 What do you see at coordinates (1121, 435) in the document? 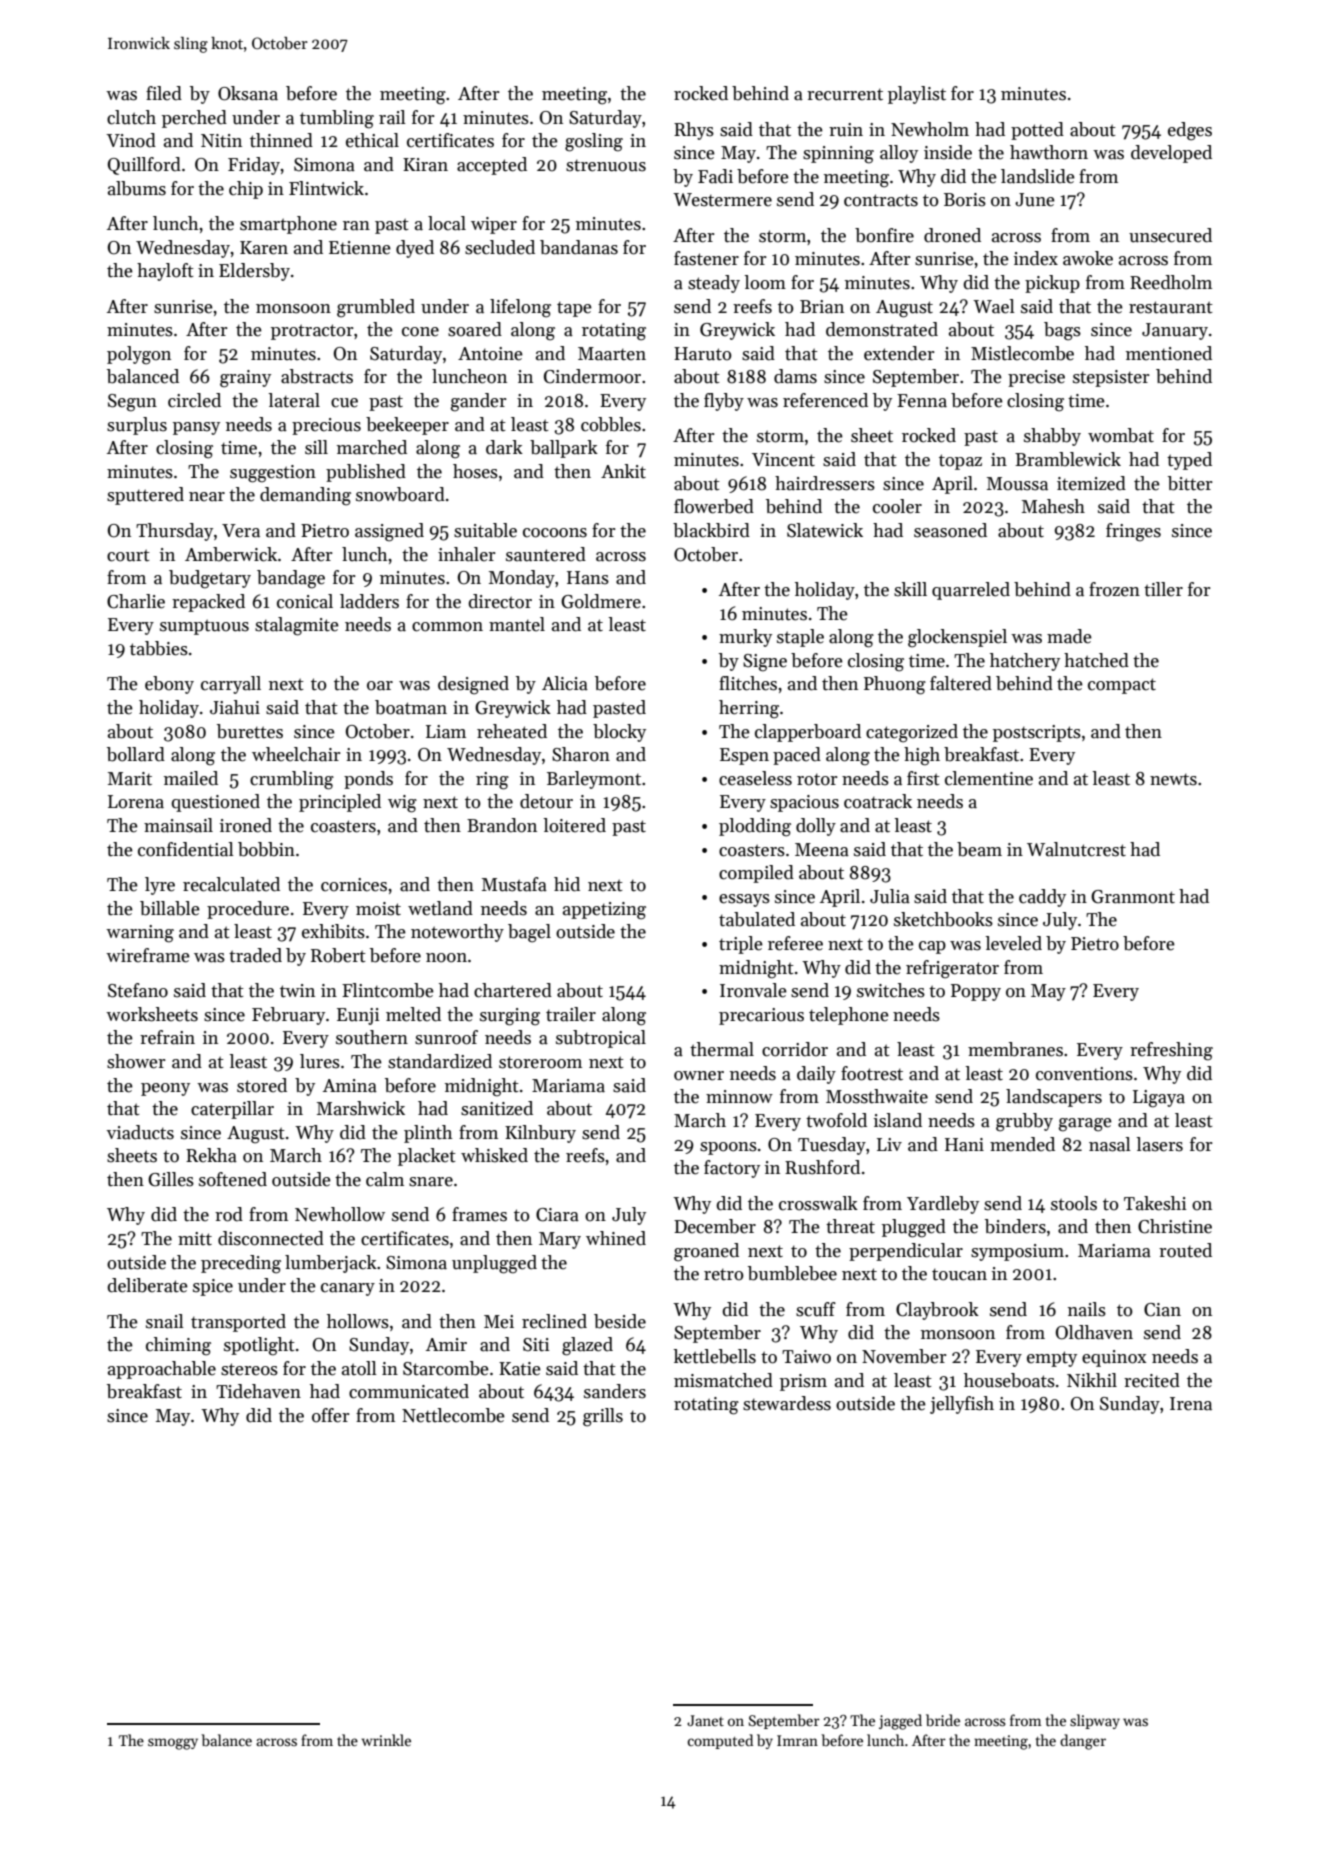
I see `wombat` at bounding box center [1121, 435].
